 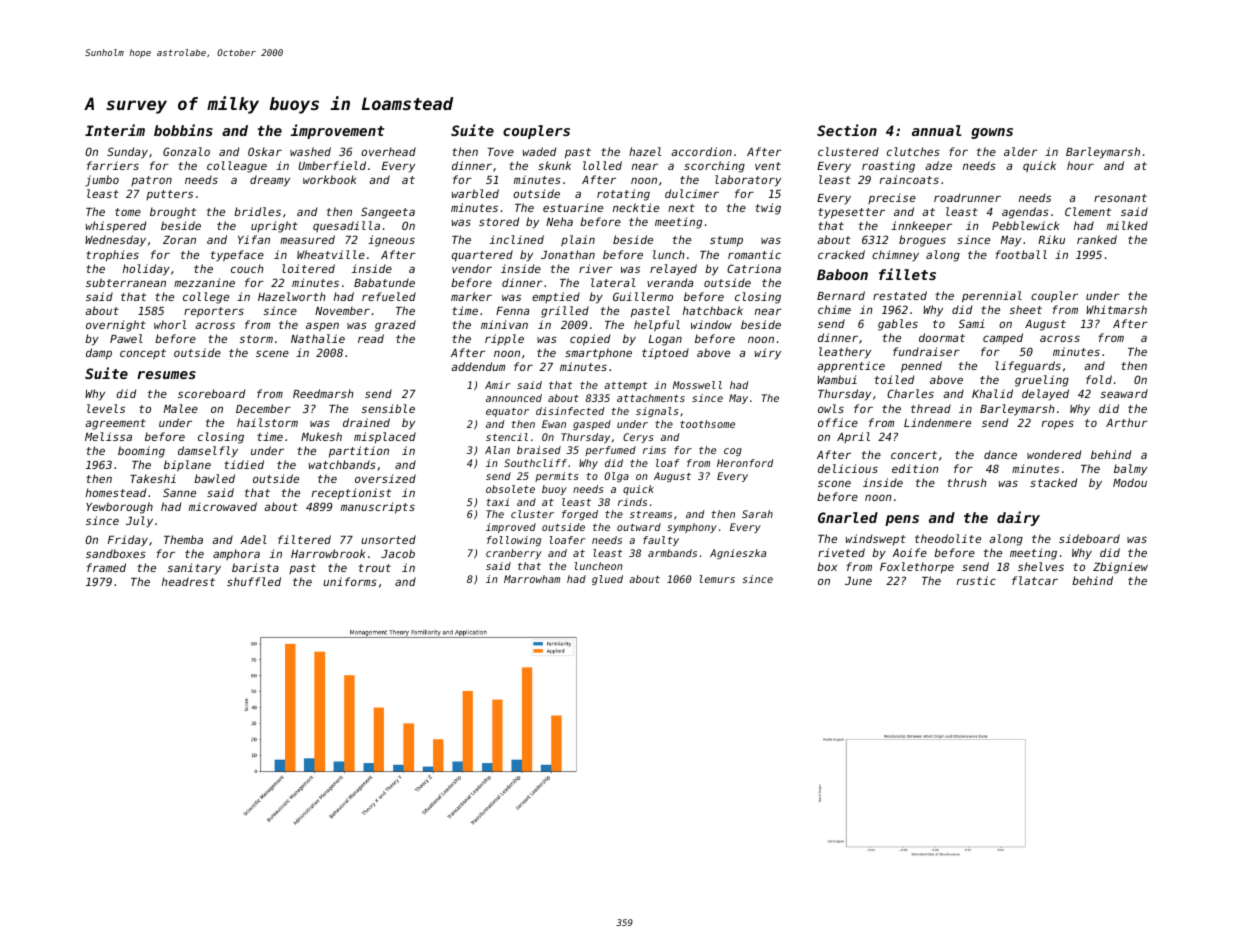 I want to click on resumes, so click(x=166, y=375).
